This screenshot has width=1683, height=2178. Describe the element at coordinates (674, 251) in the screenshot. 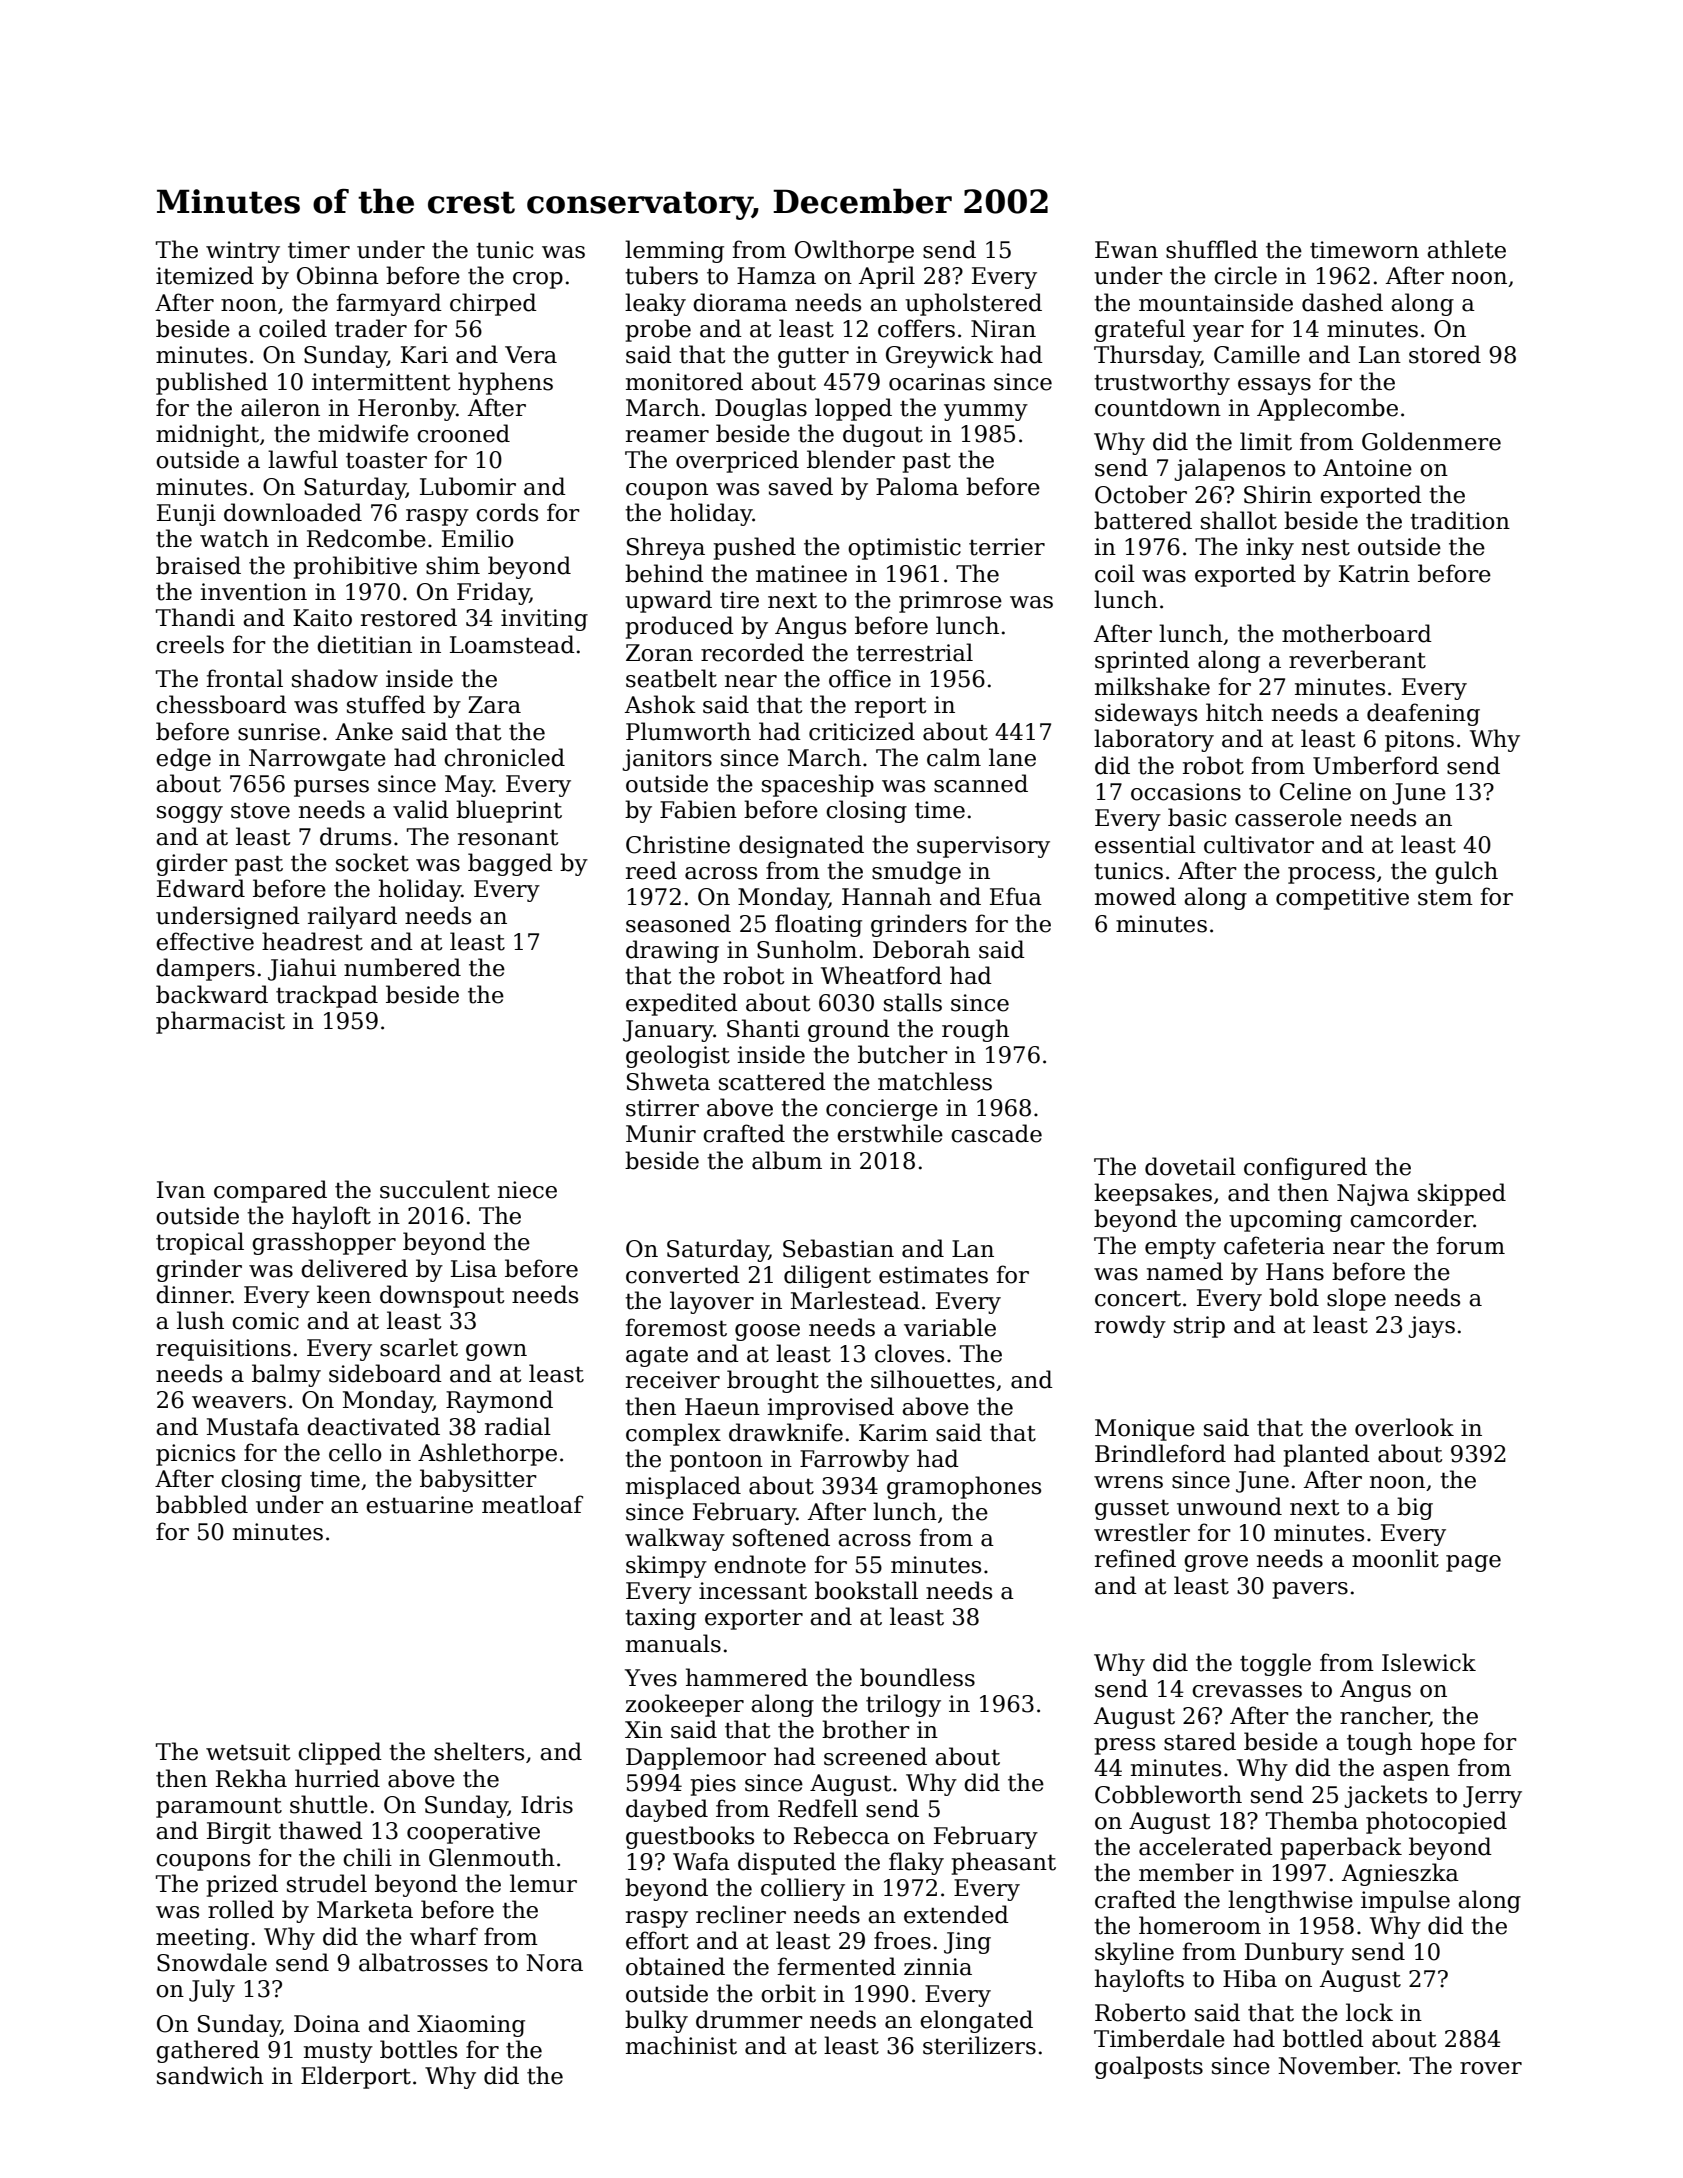

I see `lemming` at that location.
